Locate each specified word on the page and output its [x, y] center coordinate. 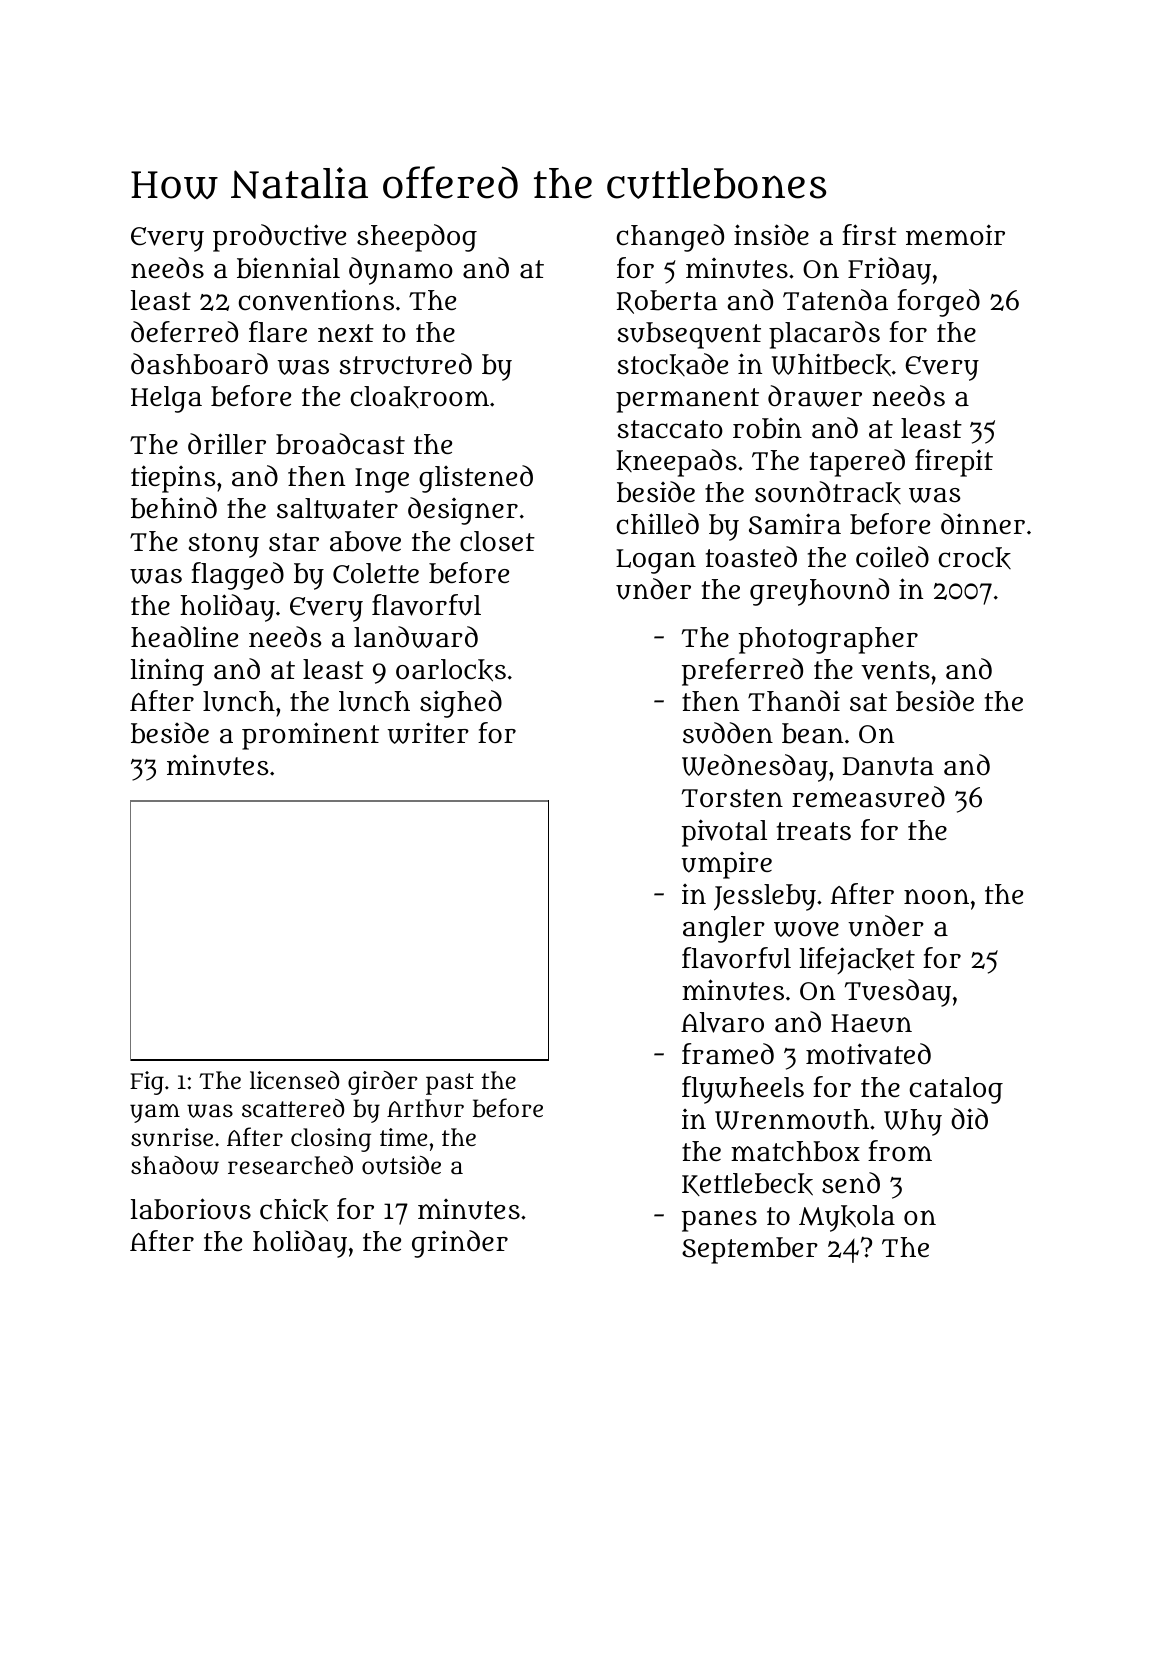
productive [279, 238]
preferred [742, 672]
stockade [672, 364]
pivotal [724, 833]
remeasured [868, 797]
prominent [310, 736]
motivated [868, 1054]
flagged [237, 576]
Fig [147, 1083]
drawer [815, 396]
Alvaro [722, 1022]
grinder [460, 1244]
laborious [191, 1209]
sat [868, 702]
